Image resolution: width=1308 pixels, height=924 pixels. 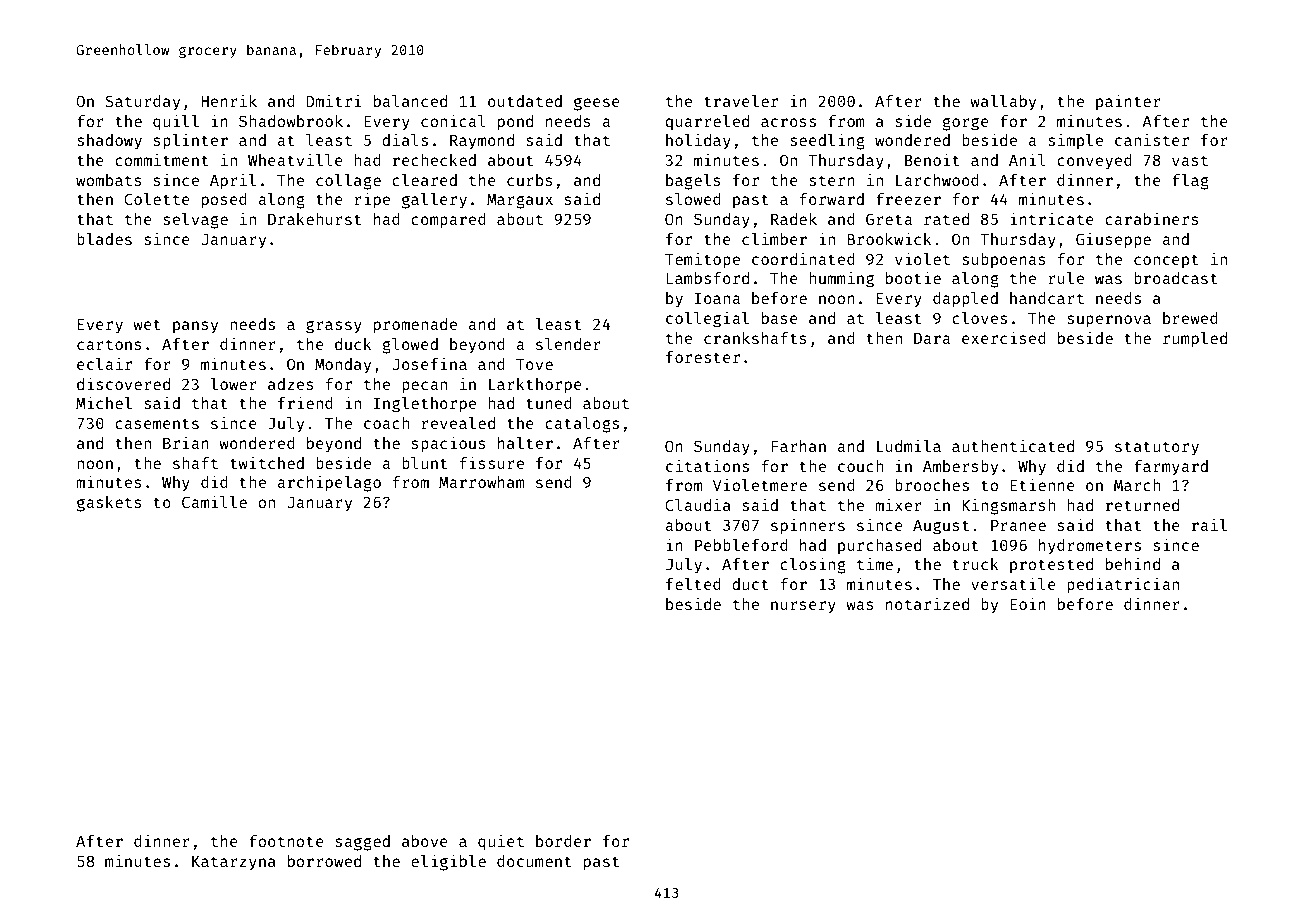 What do you see at coordinates (109, 142) in the screenshot?
I see `shadowy` at bounding box center [109, 142].
